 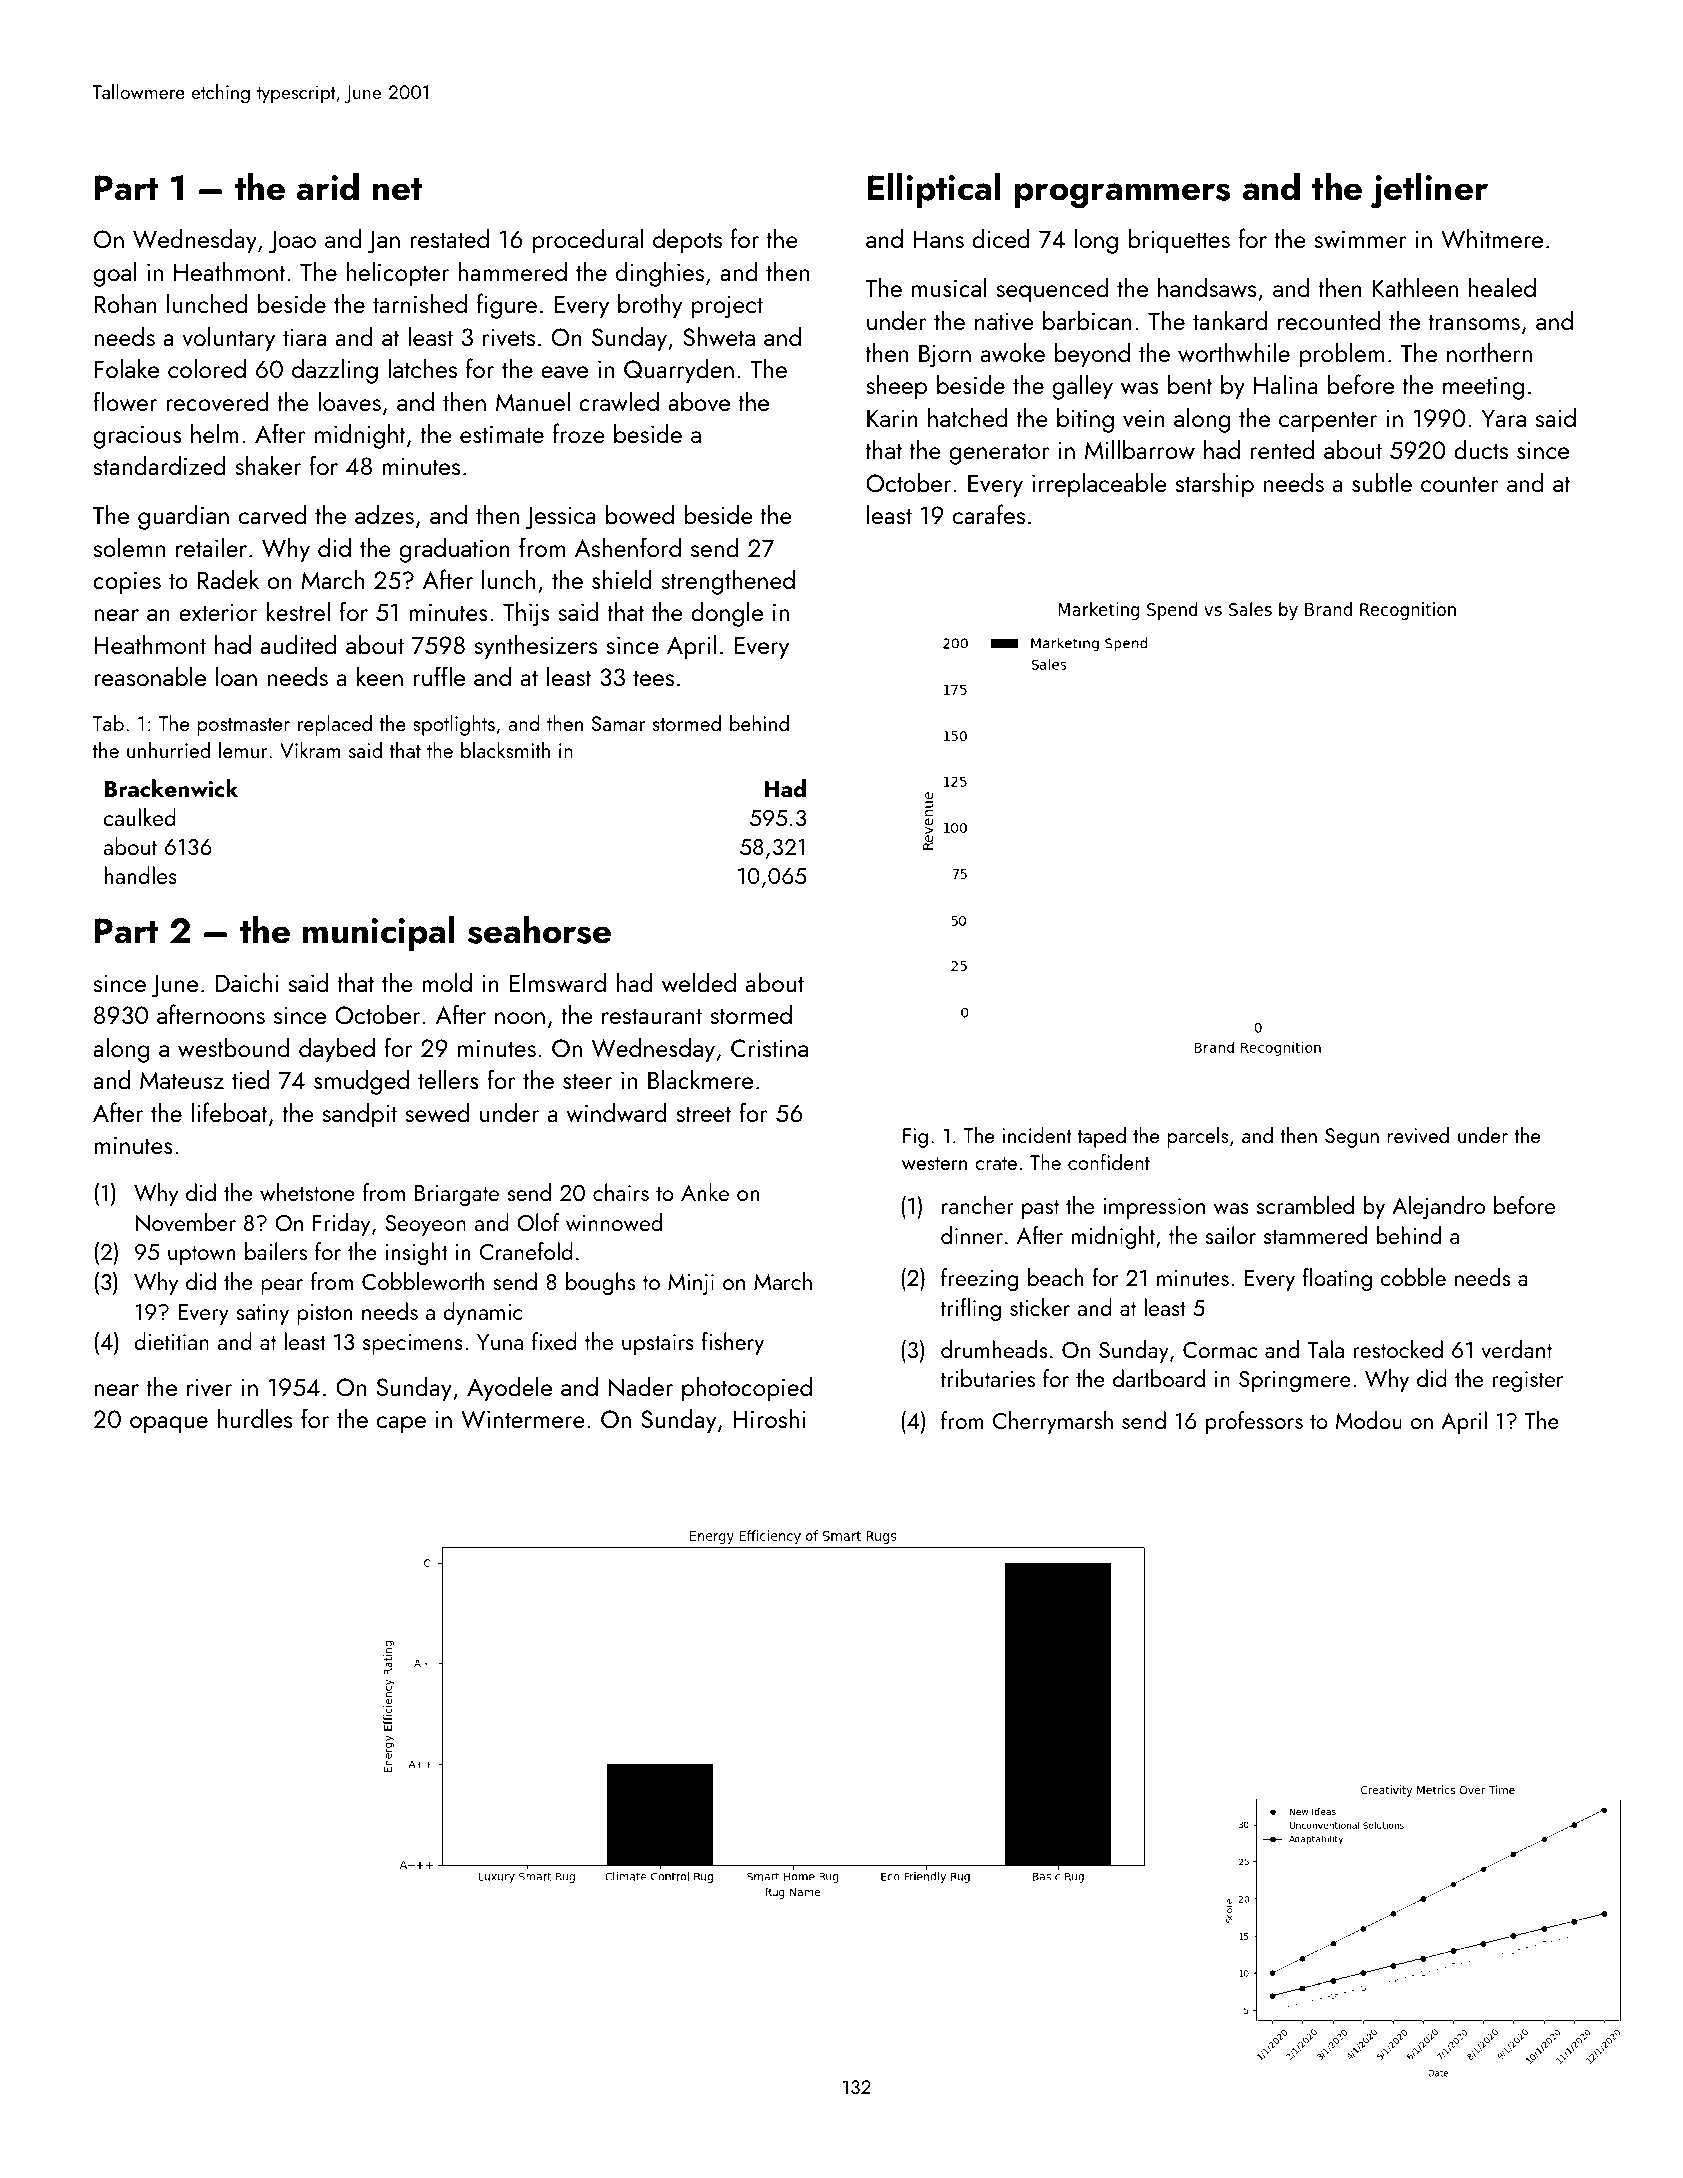 What do you see at coordinates (1231, 1235) in the screenshot?
I see `sailor` at bounding box center [1231, 1235].
